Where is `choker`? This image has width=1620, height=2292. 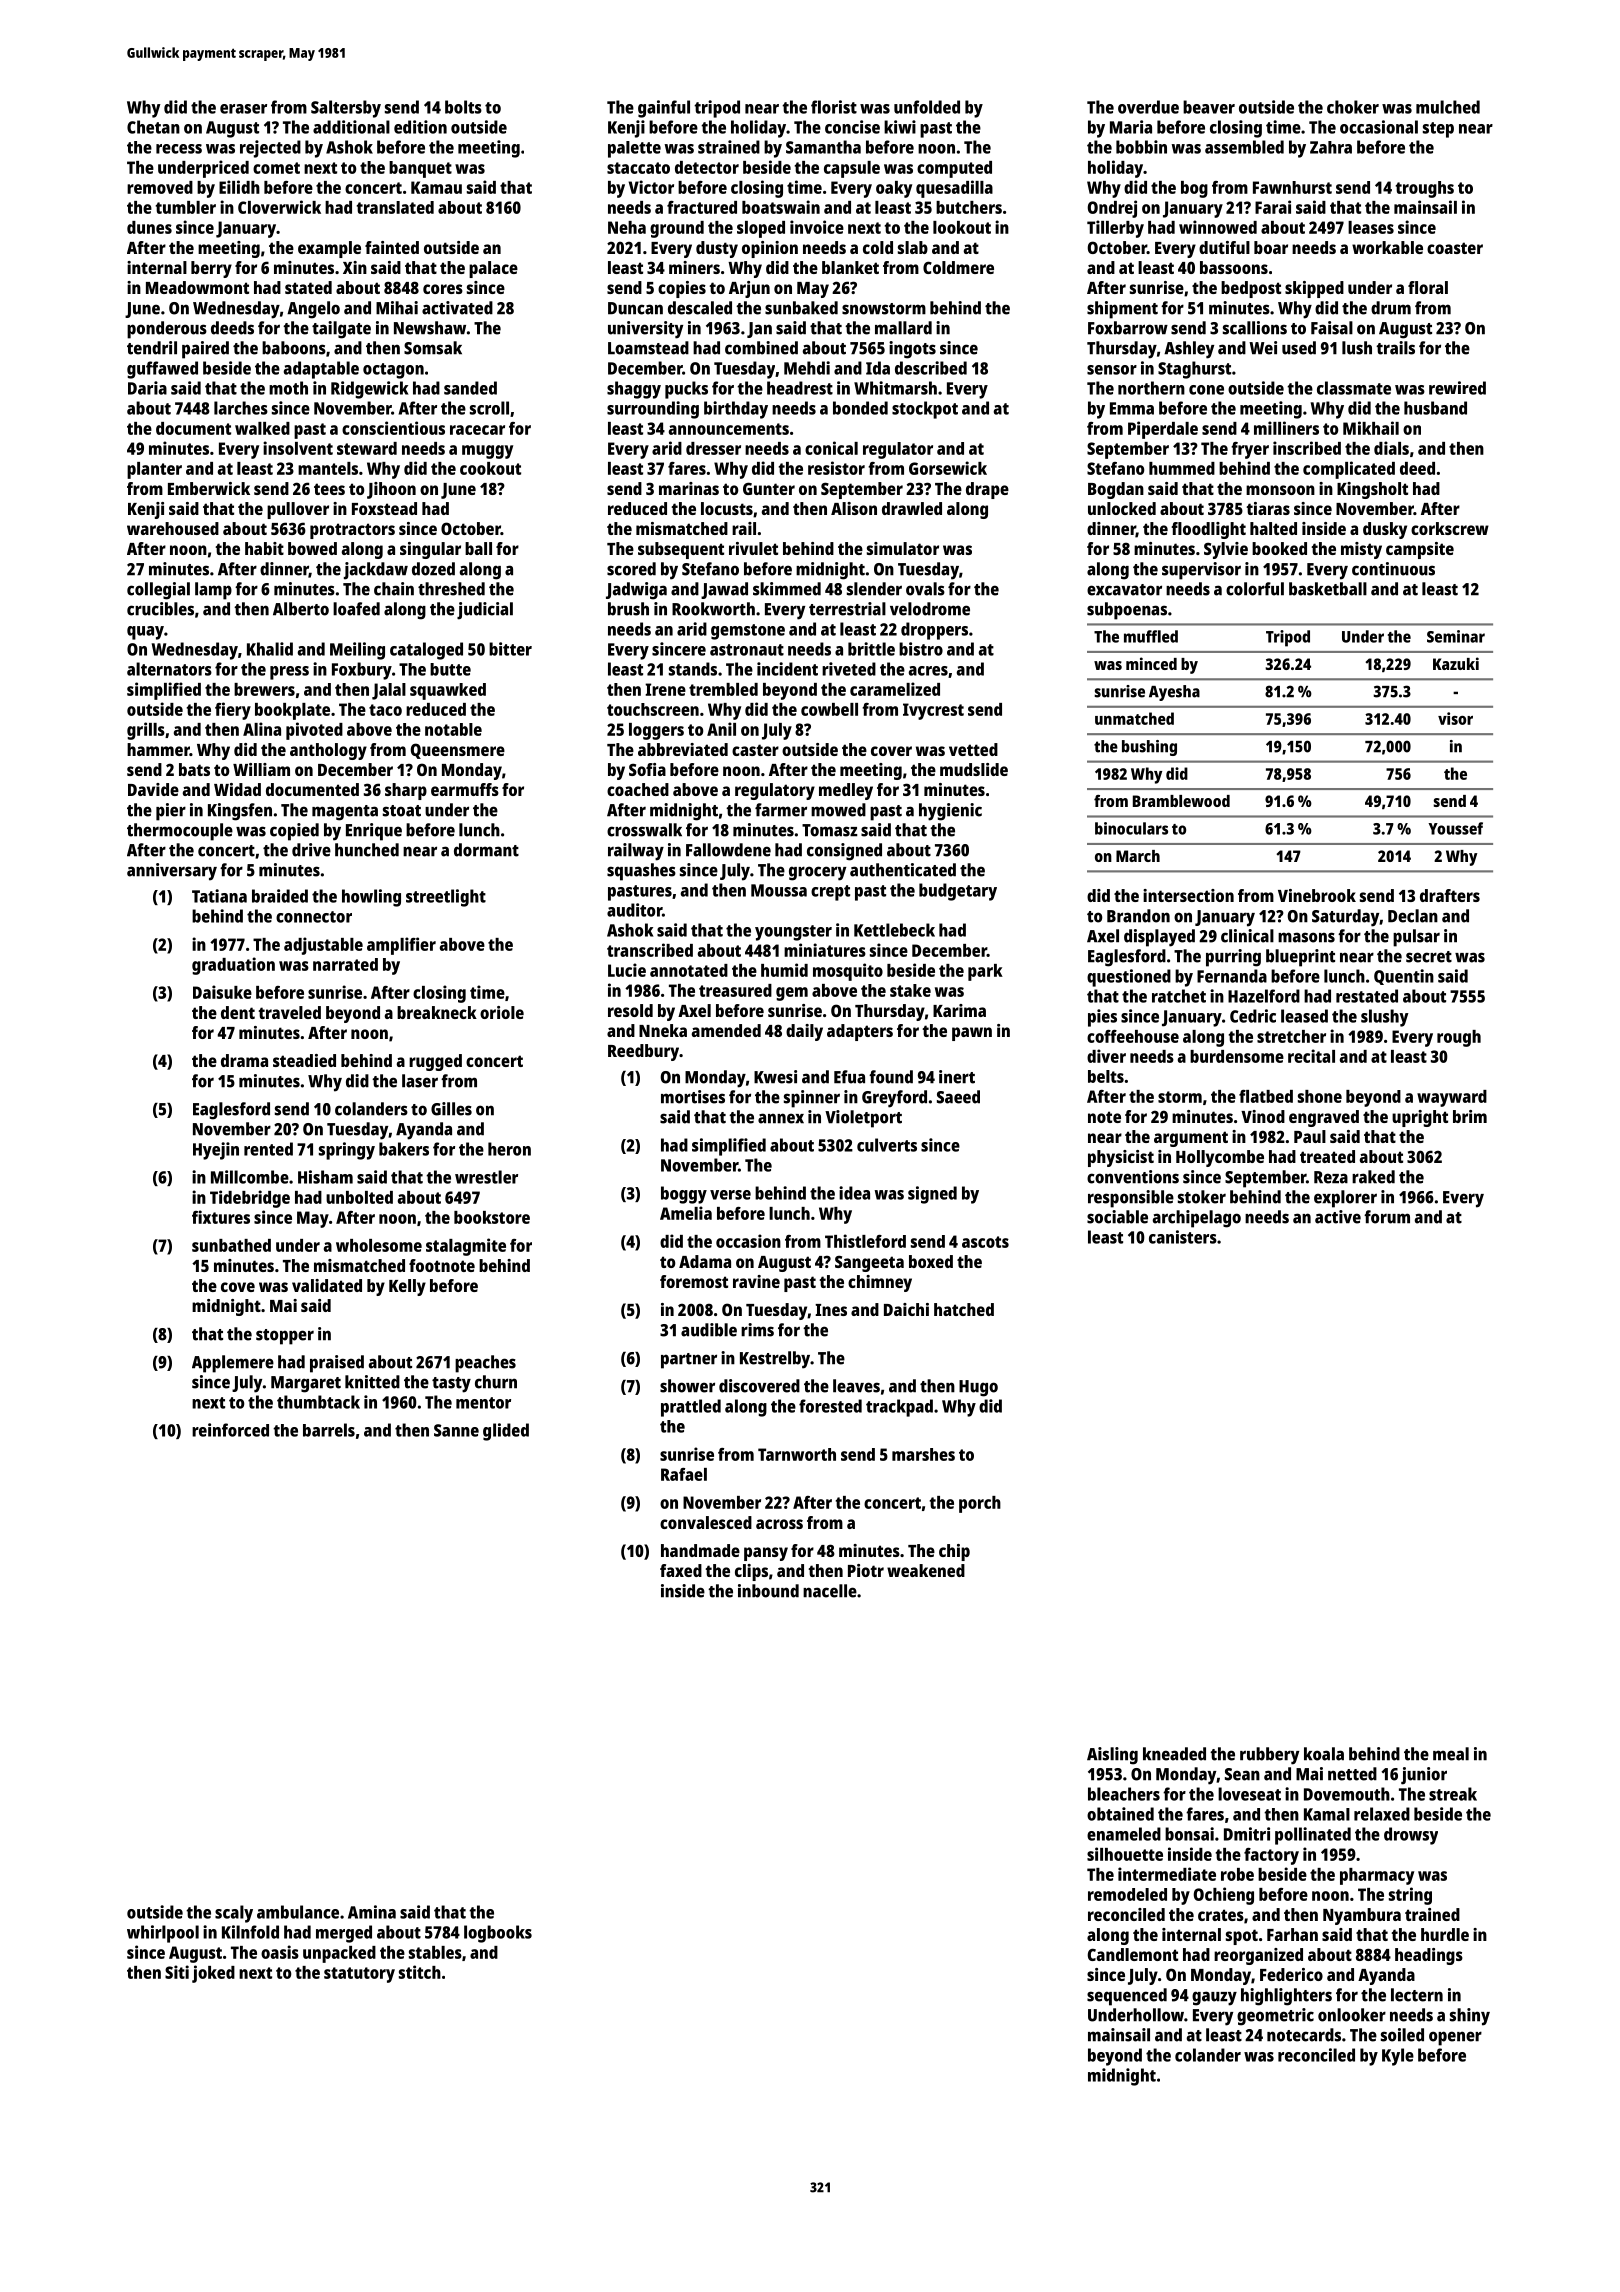 choker is located at coordinates (1353, 107).
